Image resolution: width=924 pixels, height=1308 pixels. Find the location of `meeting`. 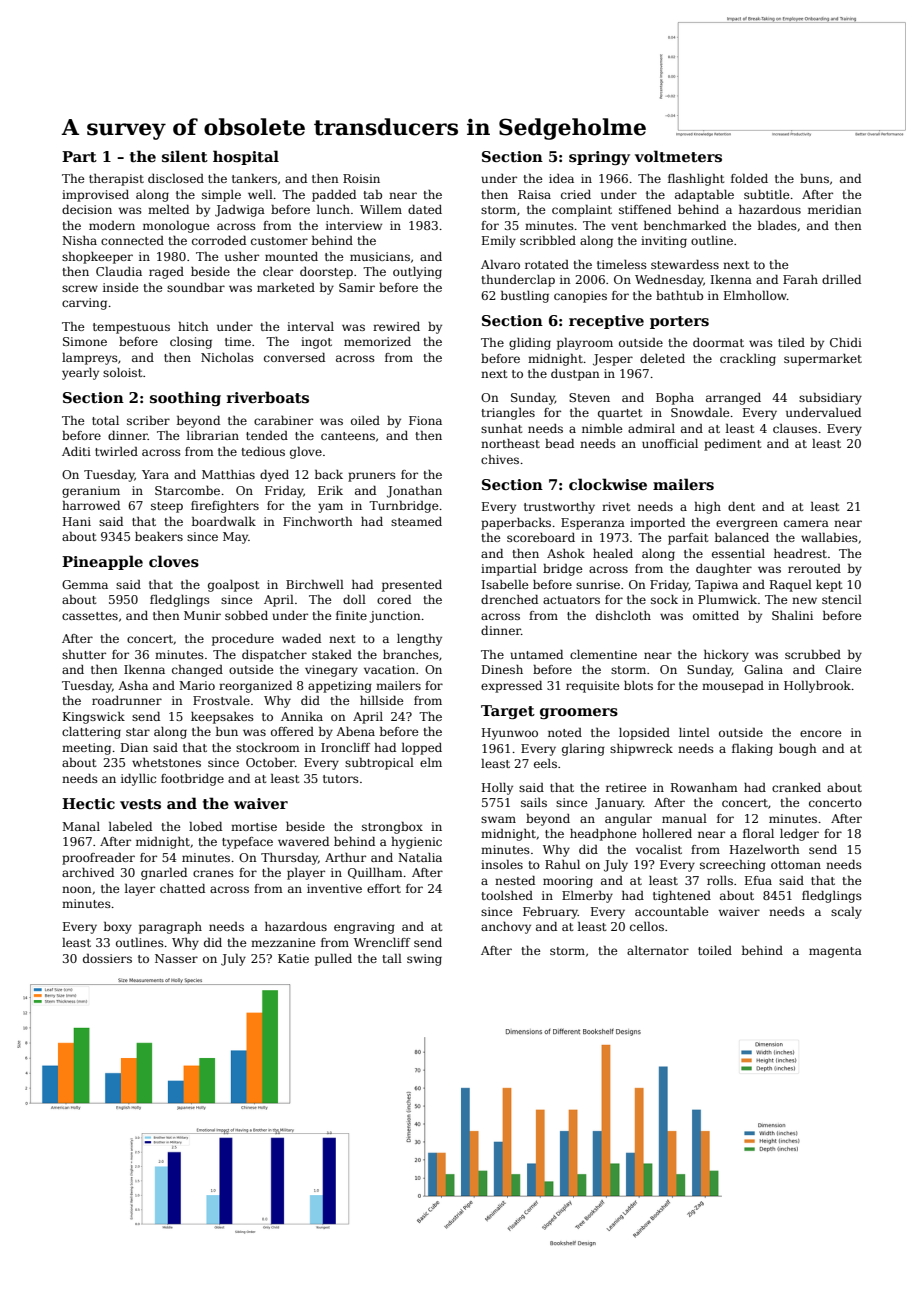

meeting is located at coordinates (86, 749).
